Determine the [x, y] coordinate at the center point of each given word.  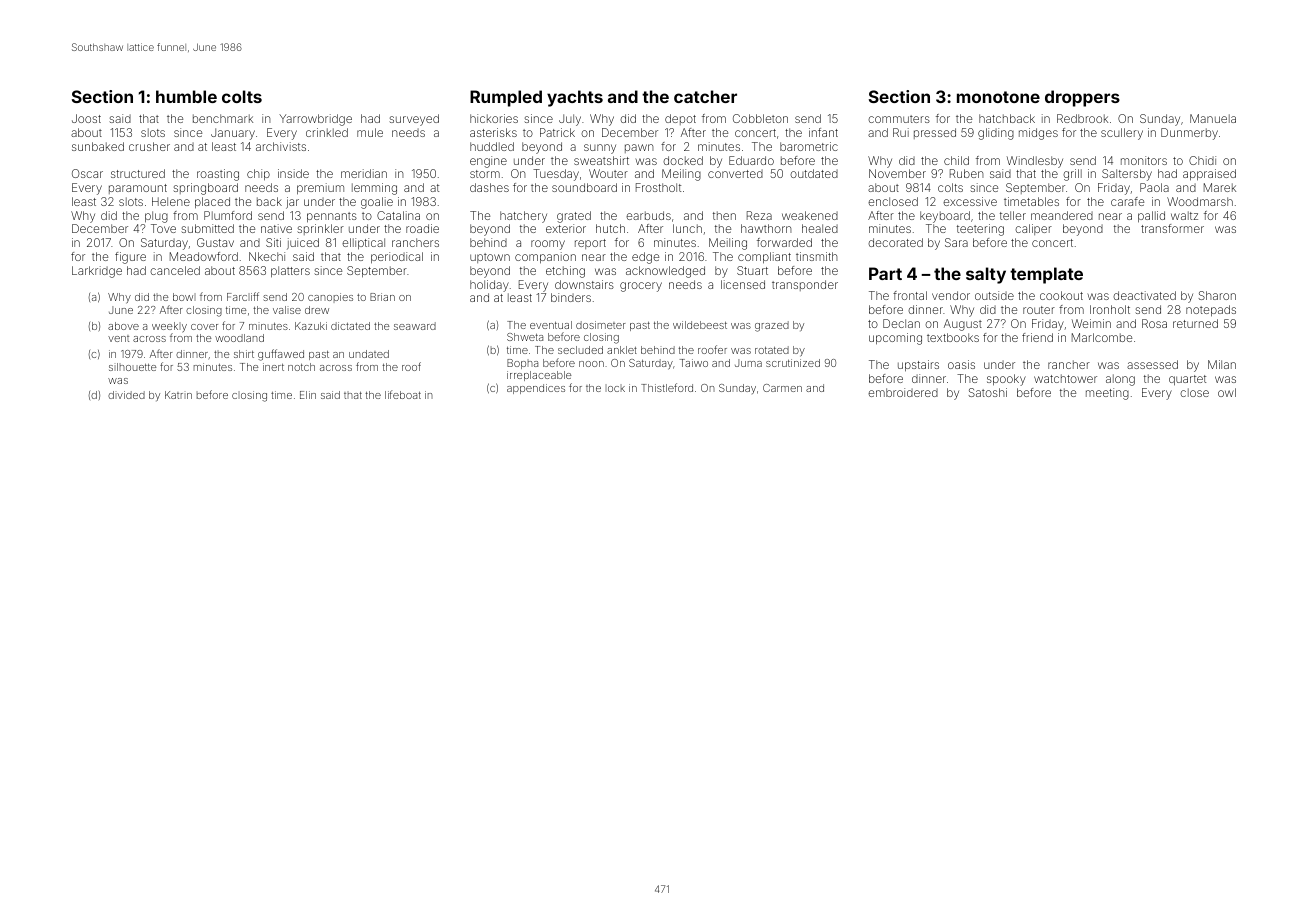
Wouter [608, 173]
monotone [998, 97]
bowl [184, 297]
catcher [705, 96]
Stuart [752, 270]
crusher [149, 146]
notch [301, 367]
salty [986, 275]
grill [1072, 175]
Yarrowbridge [315, 120]
